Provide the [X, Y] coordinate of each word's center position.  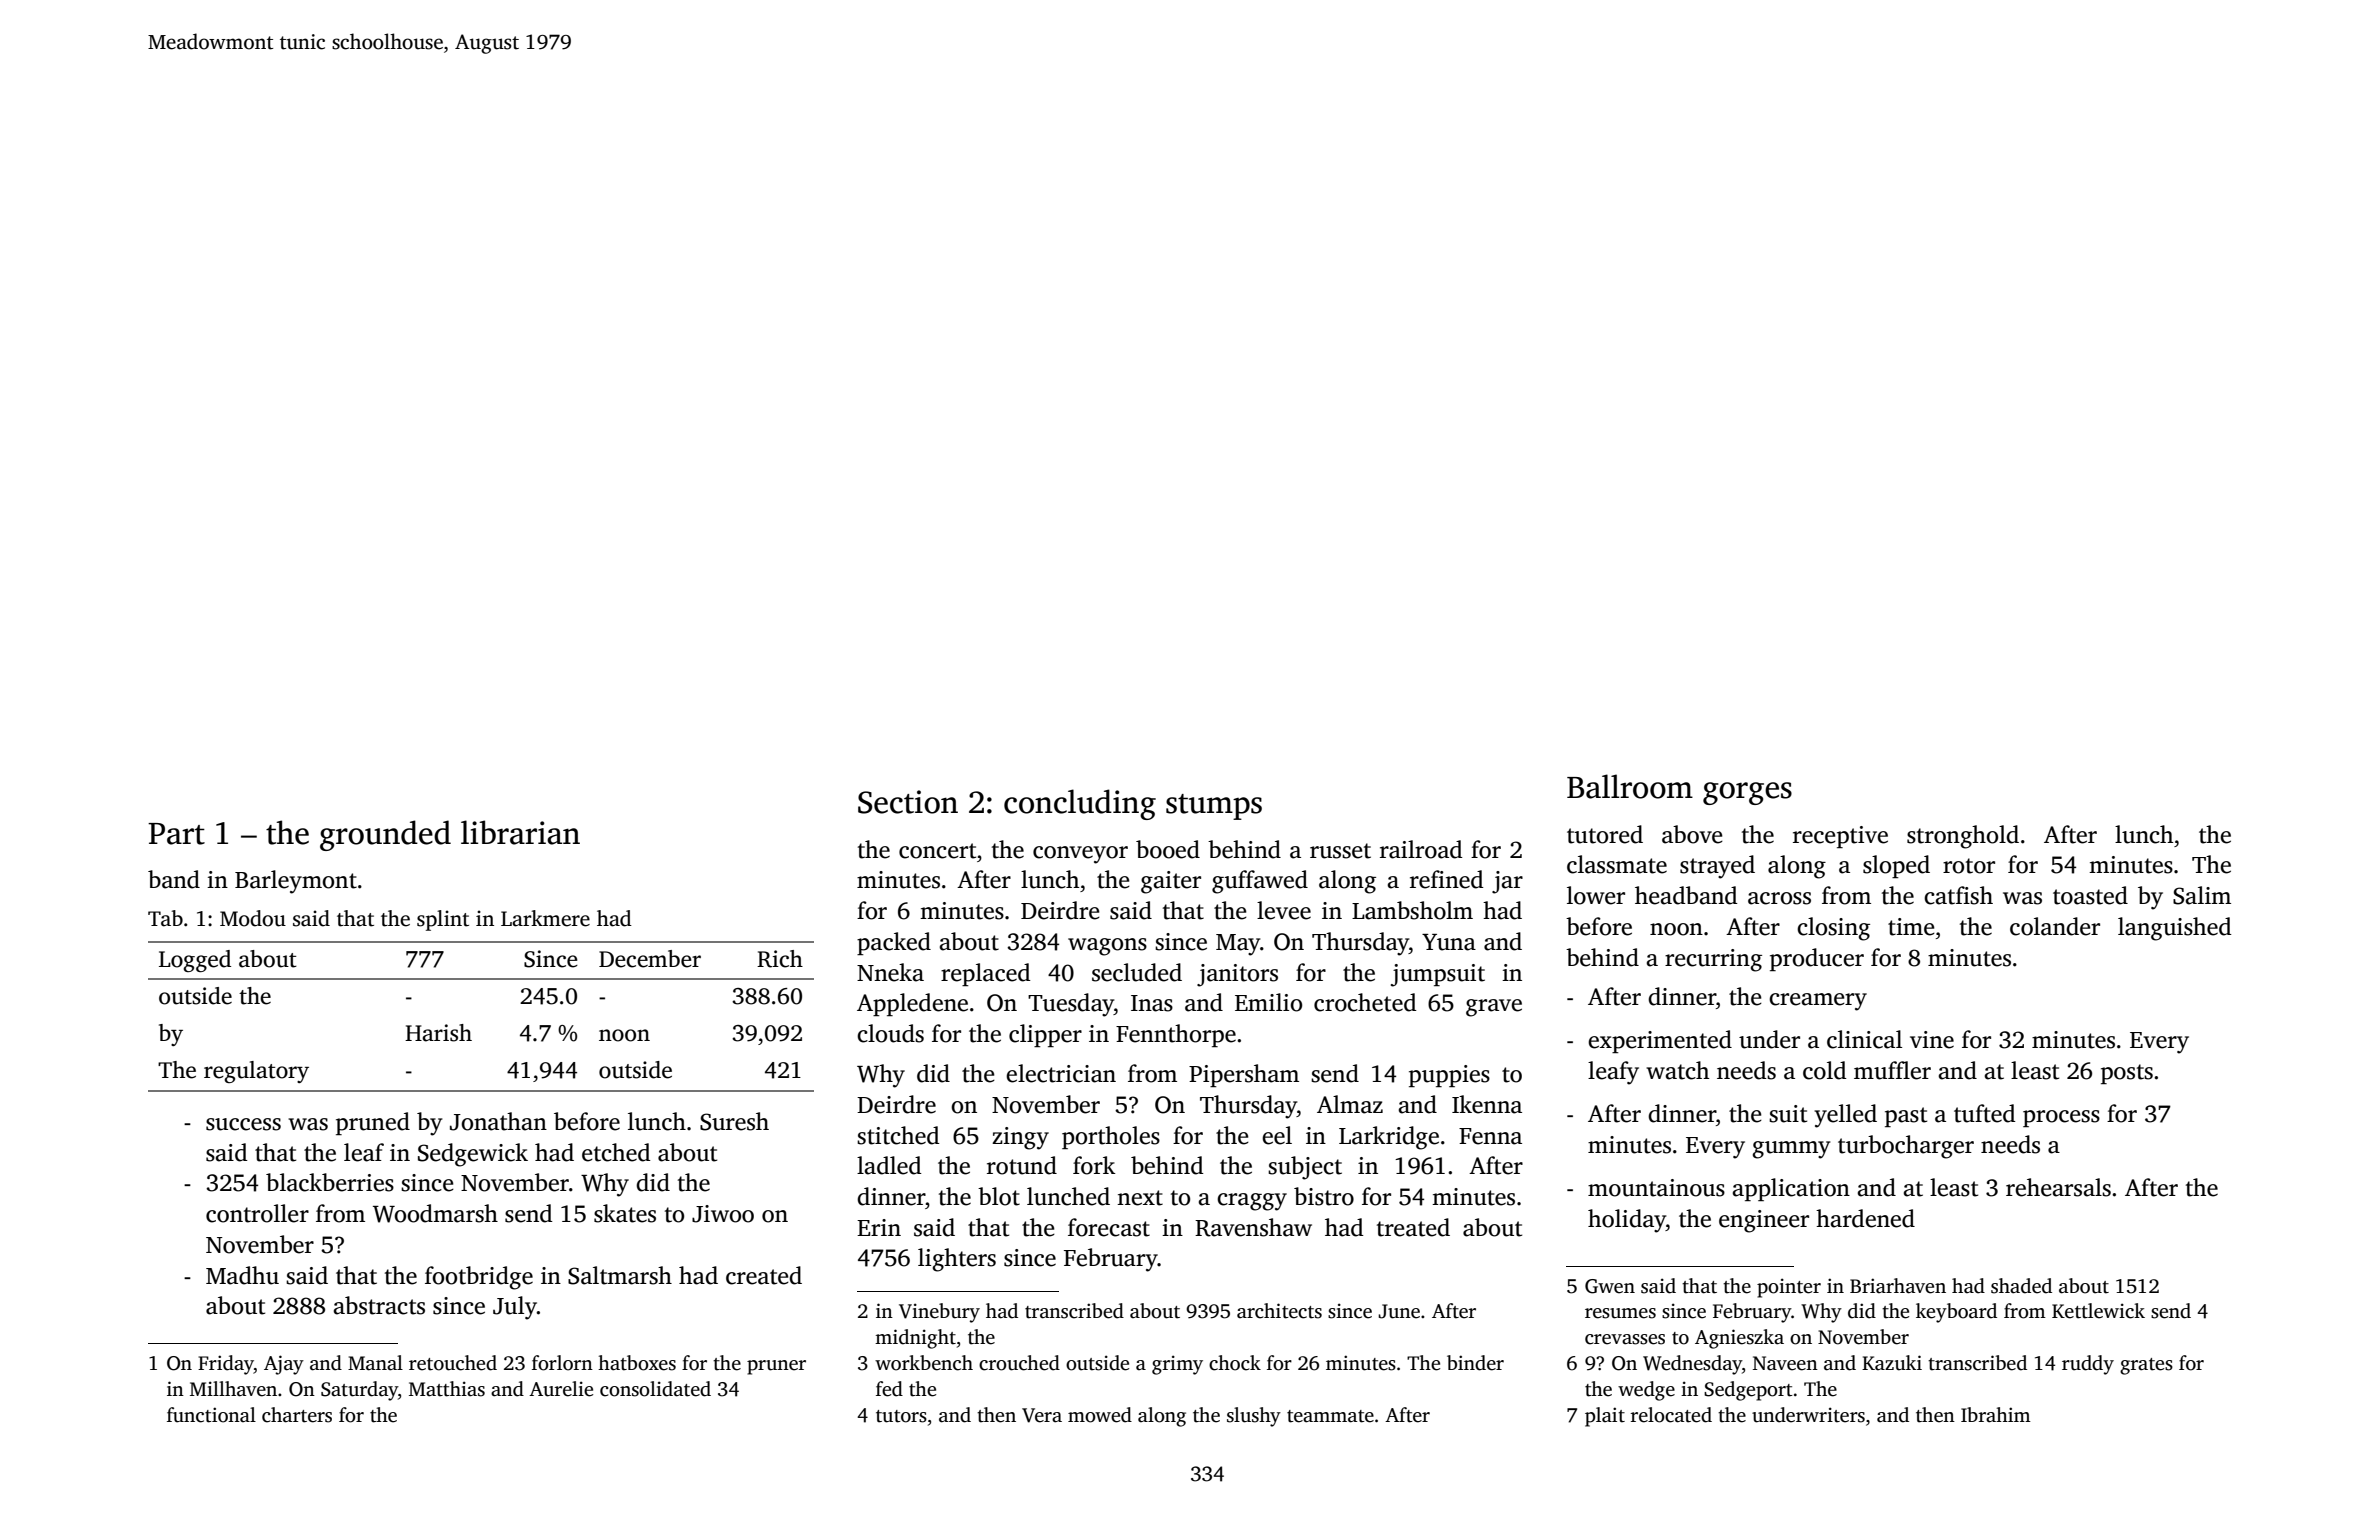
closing [1833, 929]
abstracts [379, 1305]
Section [908, 802]
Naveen [1785, 1363]
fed [889, 1389]
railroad [1421, 849]
